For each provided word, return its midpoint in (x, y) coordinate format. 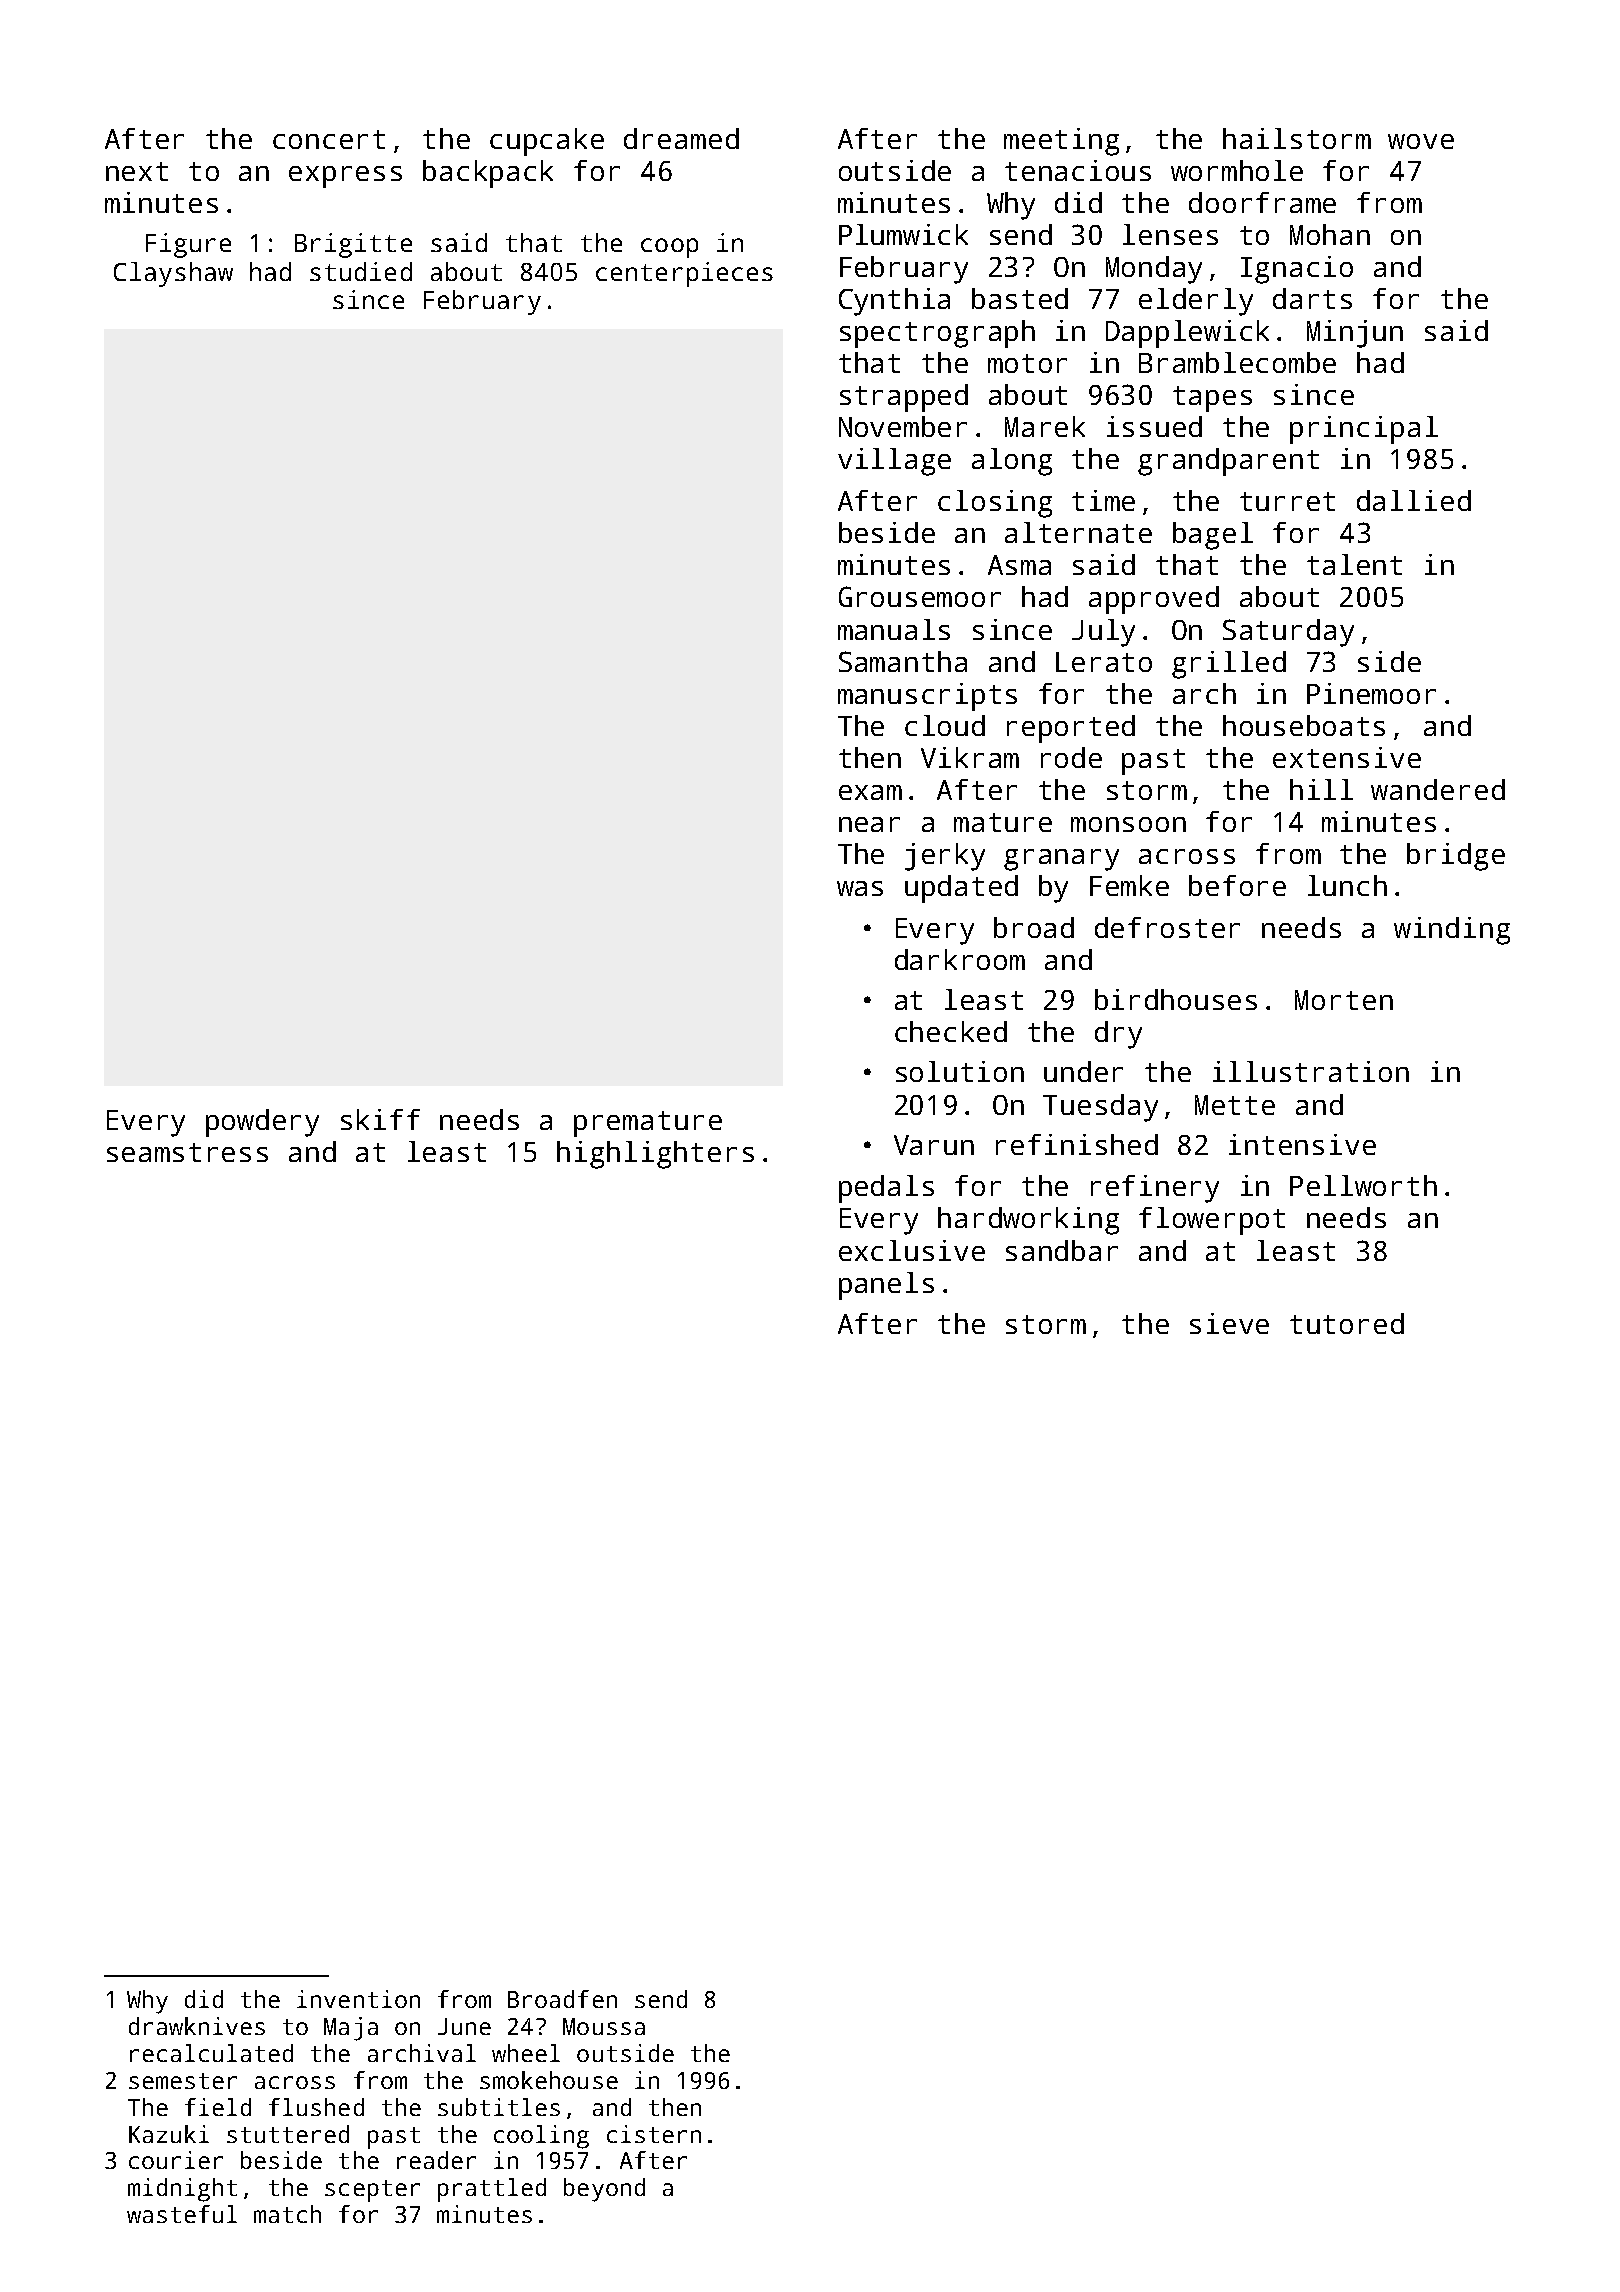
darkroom (960, 959)
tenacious (1078, 170)
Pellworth (1363, 1185)
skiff (380, 1119)
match (287, 2214)
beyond (604, 2190)
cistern (654, 2134)
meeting (1061, 142)
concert (329, 139)
